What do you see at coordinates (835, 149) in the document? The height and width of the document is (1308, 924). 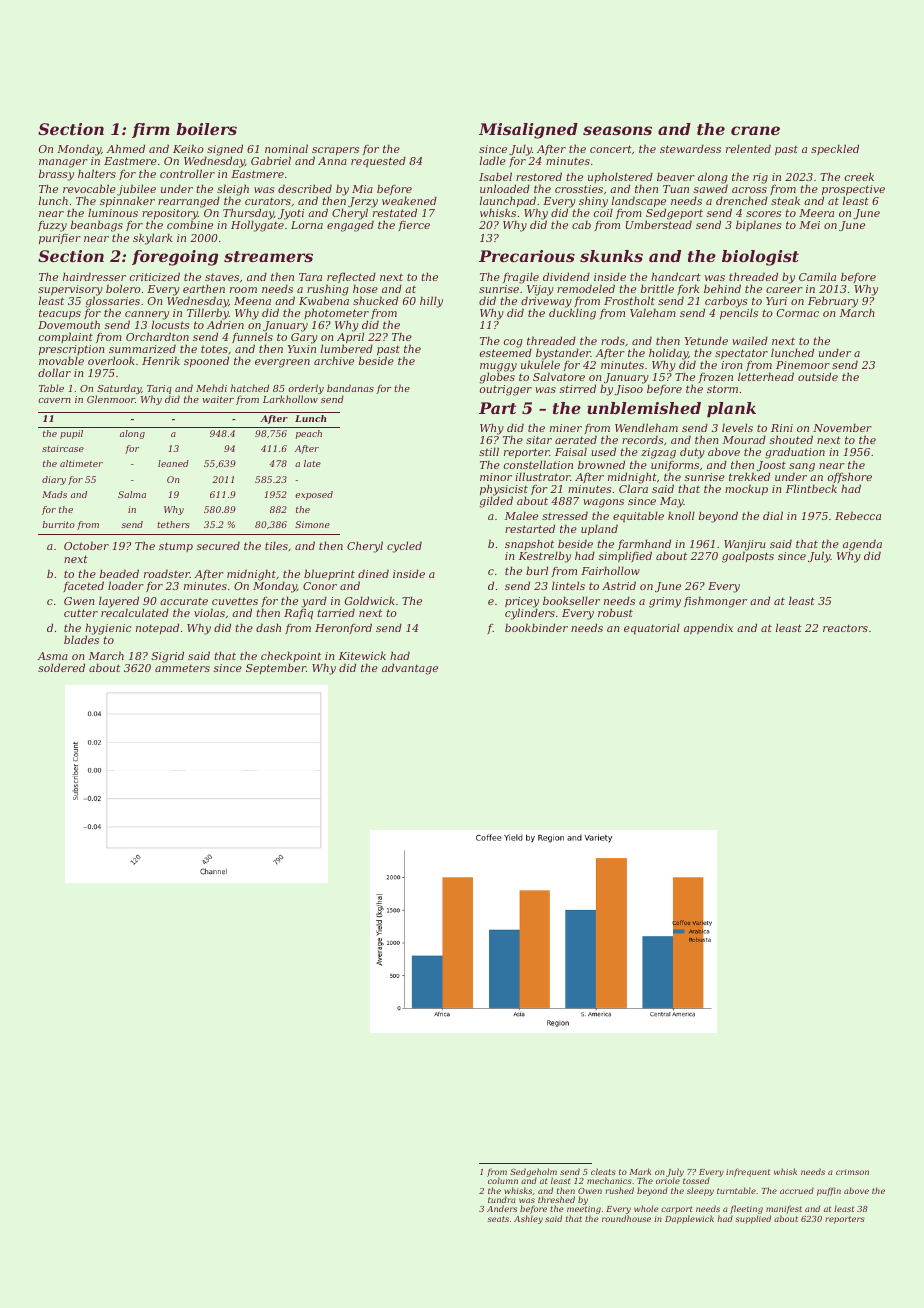 I see `speckled` at bounding box center [835, 149].
